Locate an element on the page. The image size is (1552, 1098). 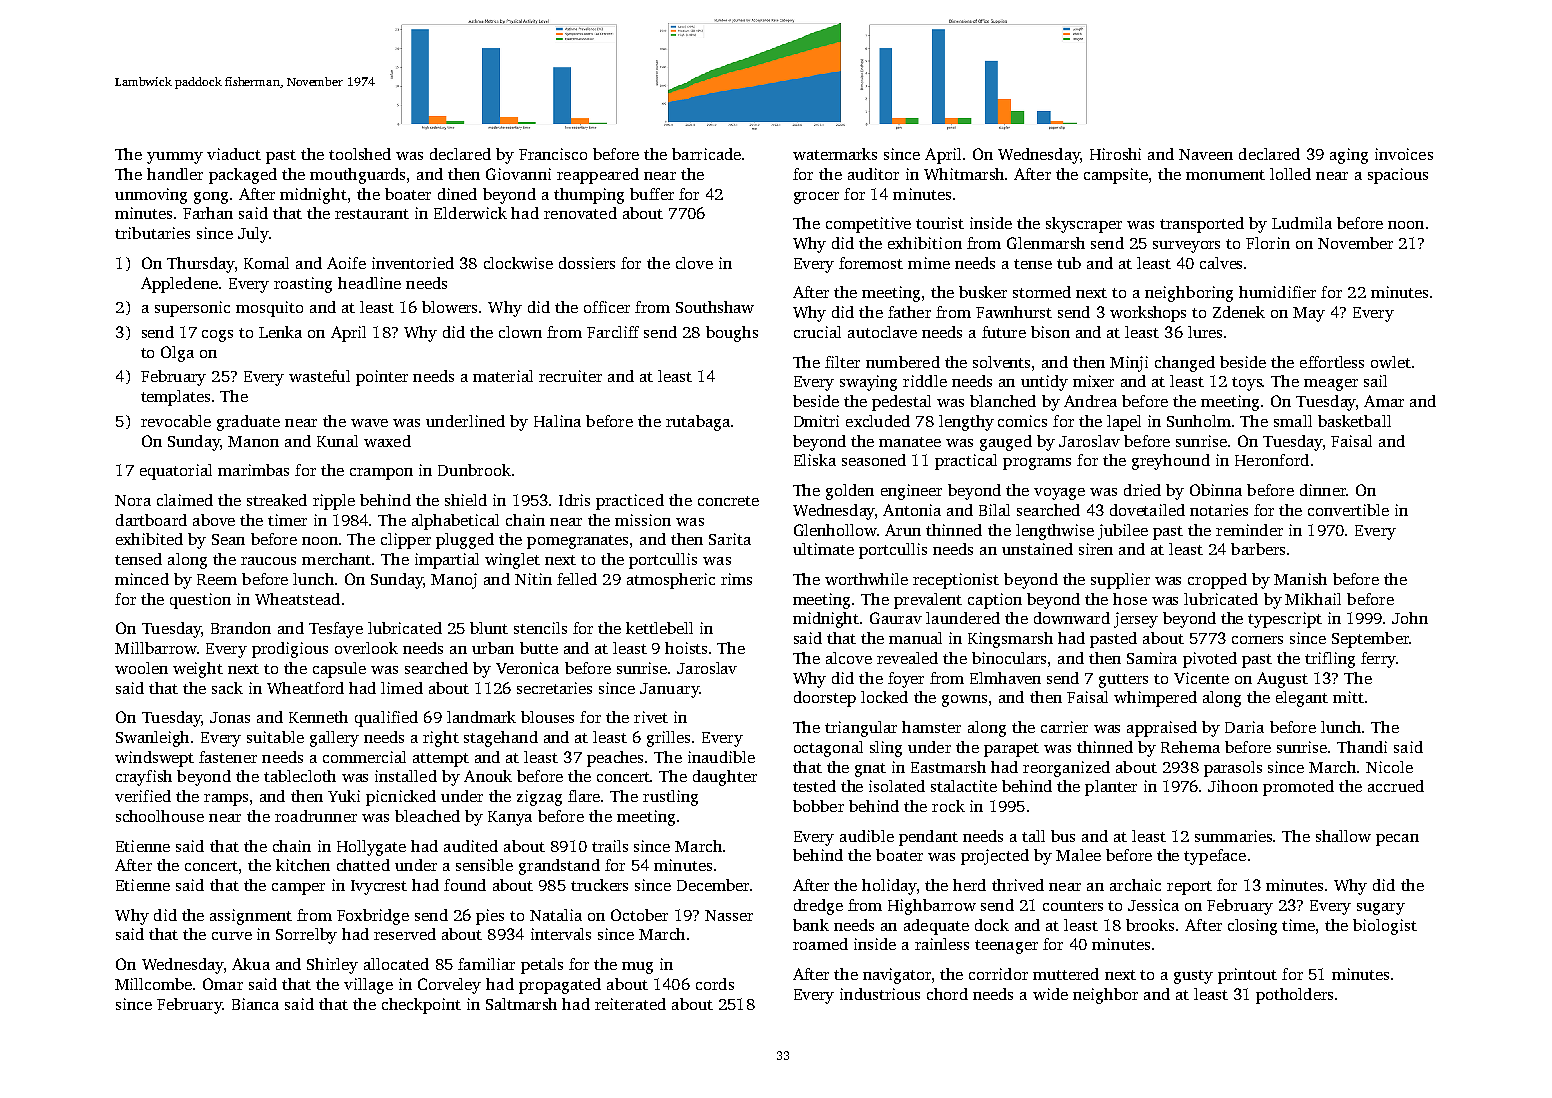
clove is located at coordinates (694, 263).
